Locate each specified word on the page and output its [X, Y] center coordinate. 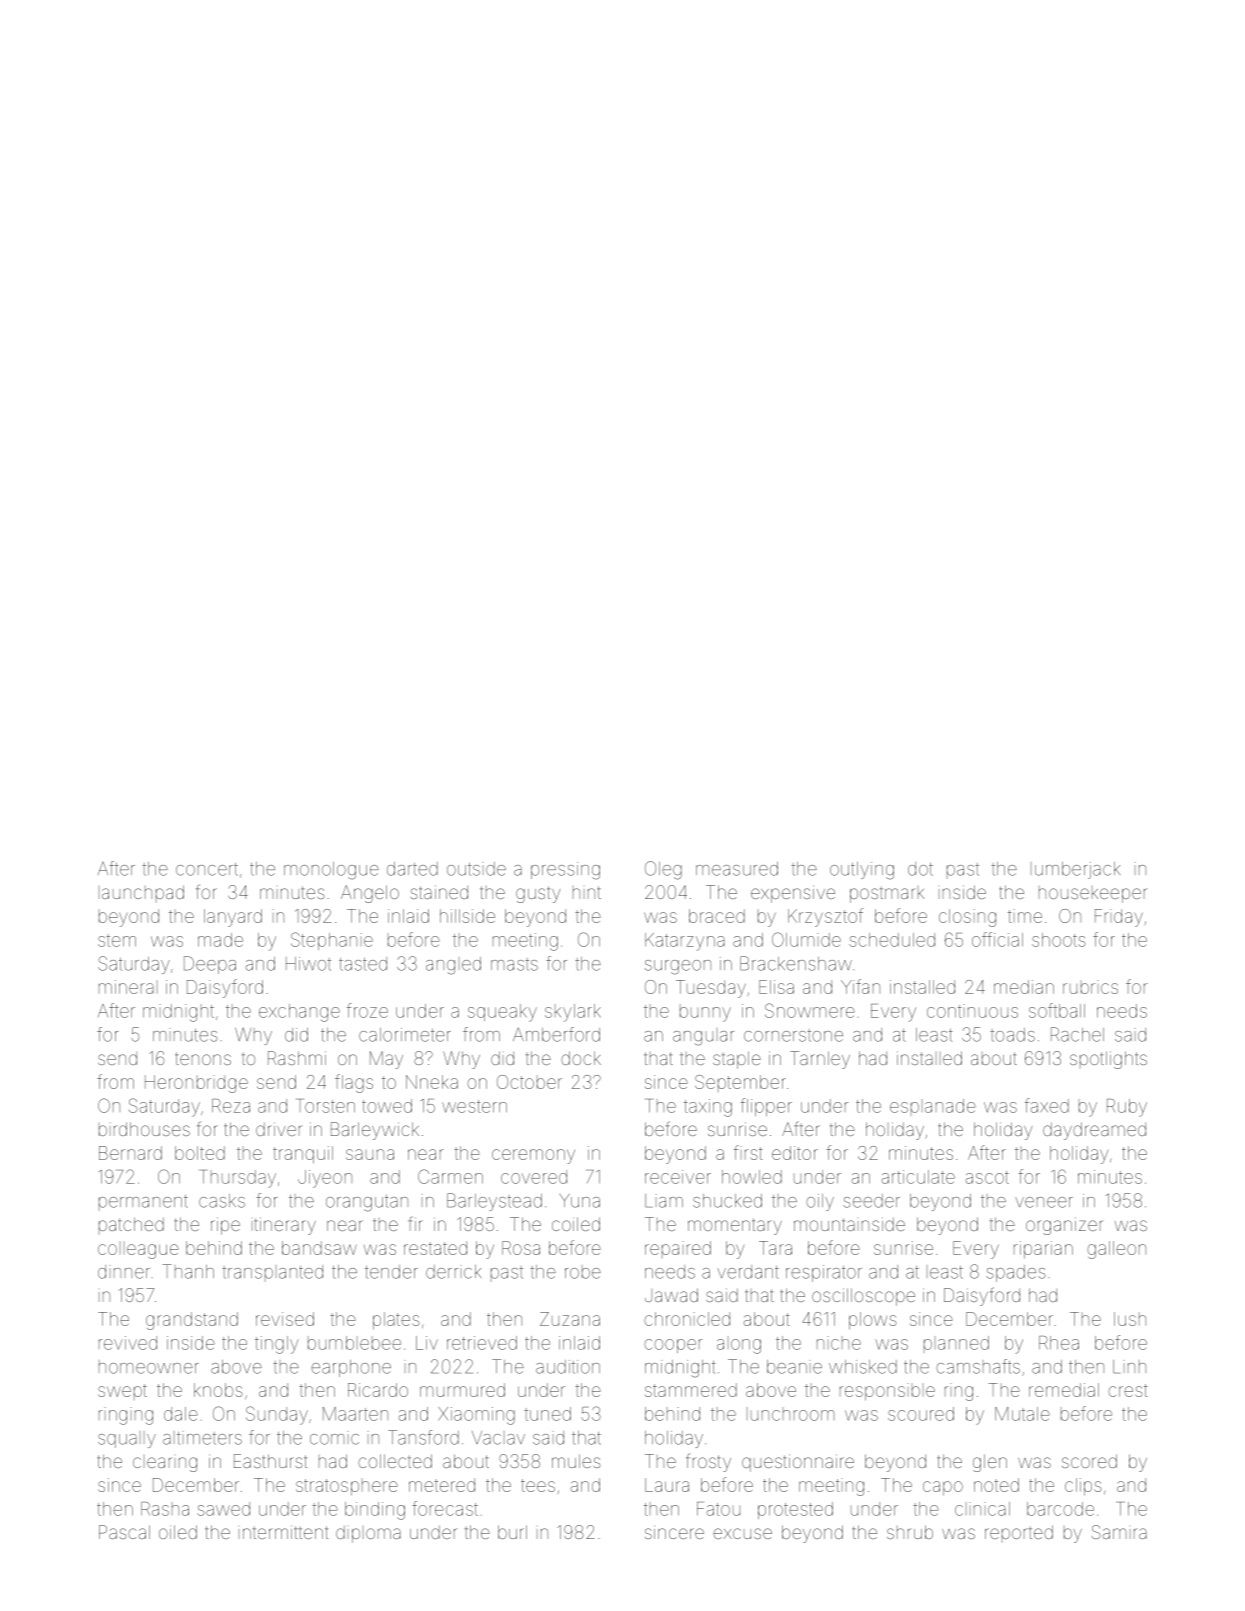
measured [737, 869]
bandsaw [319, 1248]
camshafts [978, 1366]
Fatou [718, 1509]
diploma [368, 1534]
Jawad [671, 1295]
